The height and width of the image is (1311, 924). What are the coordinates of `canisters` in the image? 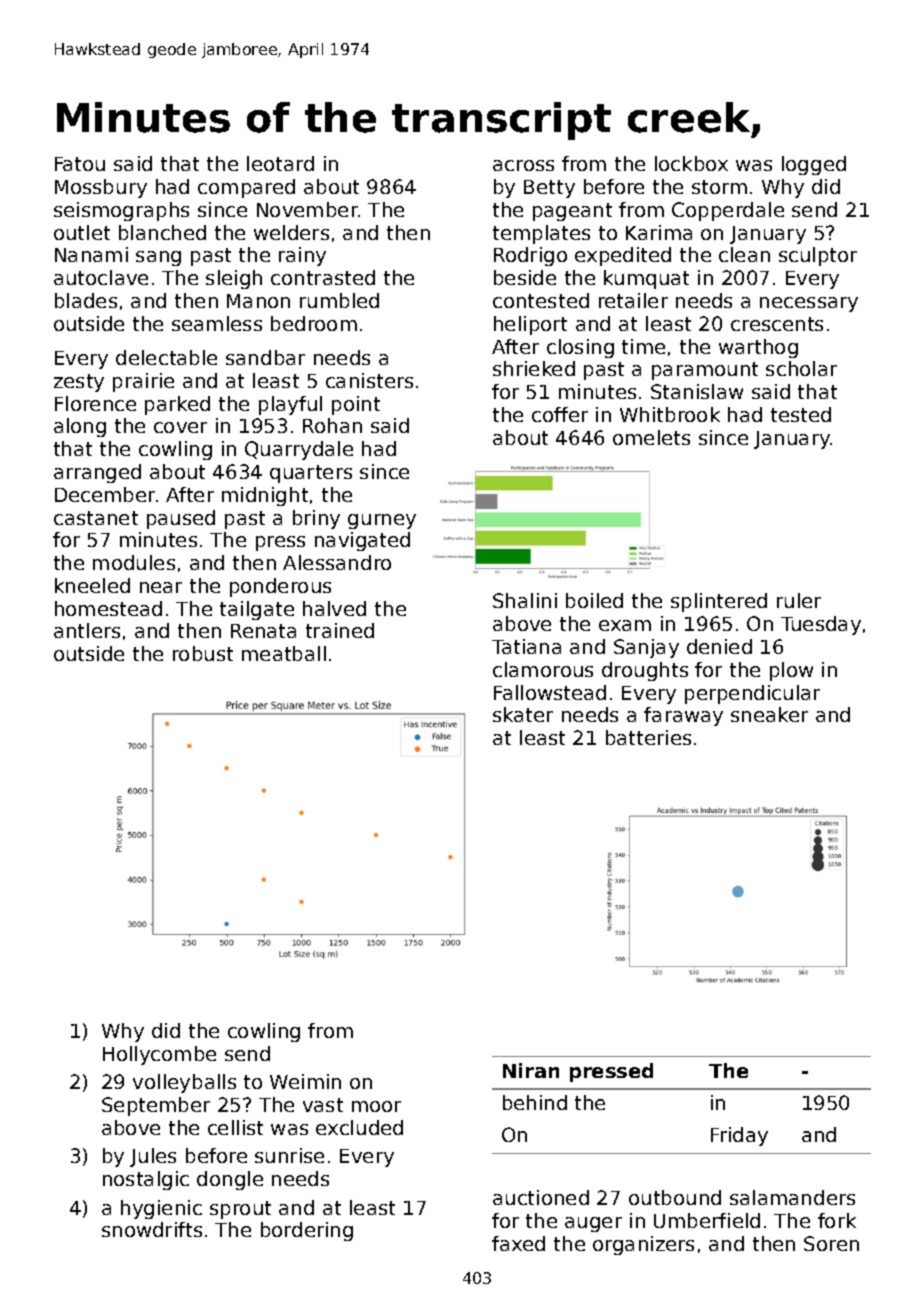 It's located at (369, 380).
